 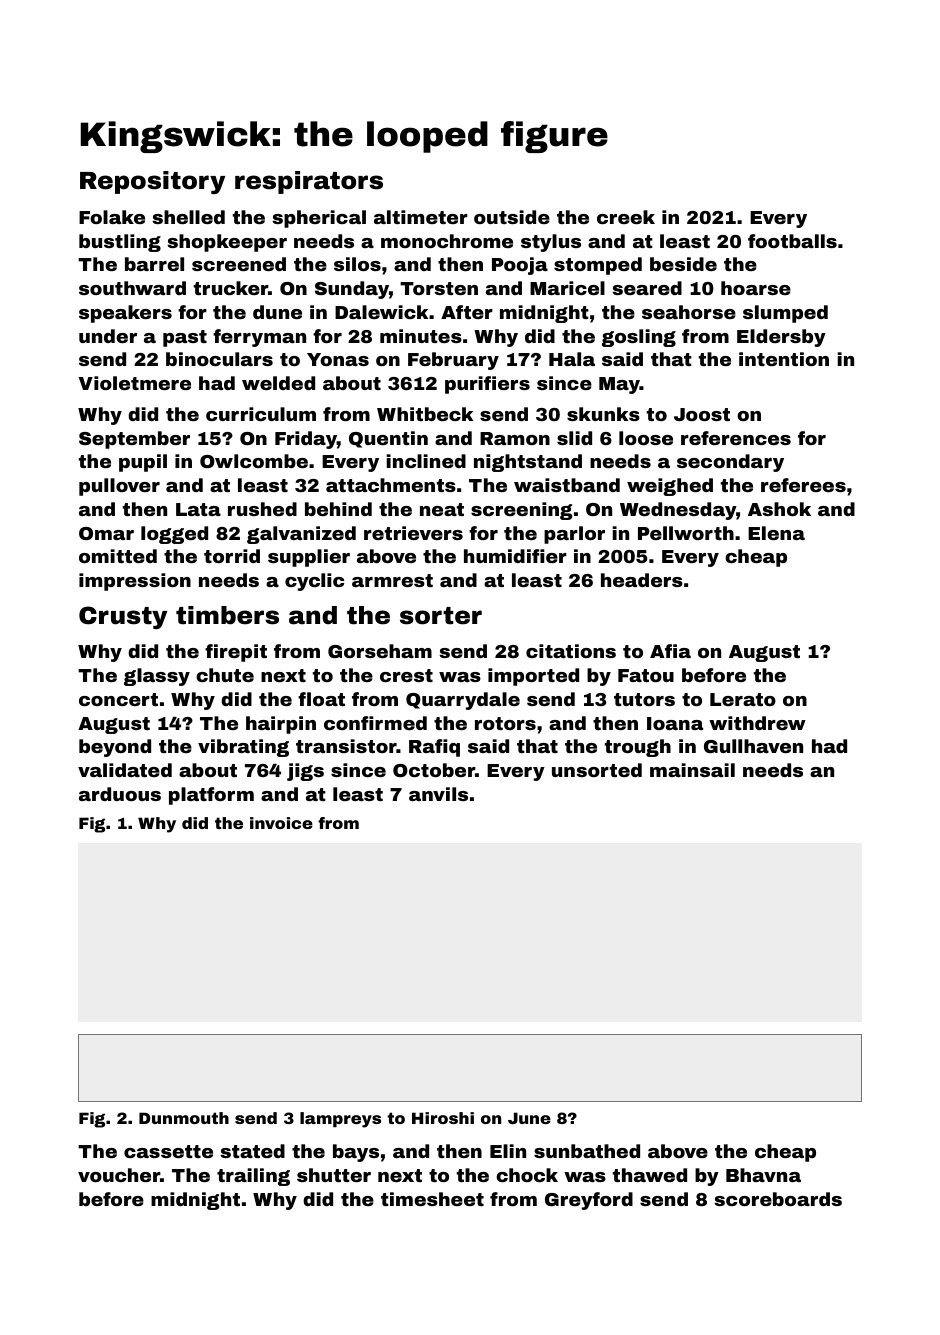 What do you see at coordinates (512, 217) in the image?
I see `outside` at bounding box center [512, 217].
